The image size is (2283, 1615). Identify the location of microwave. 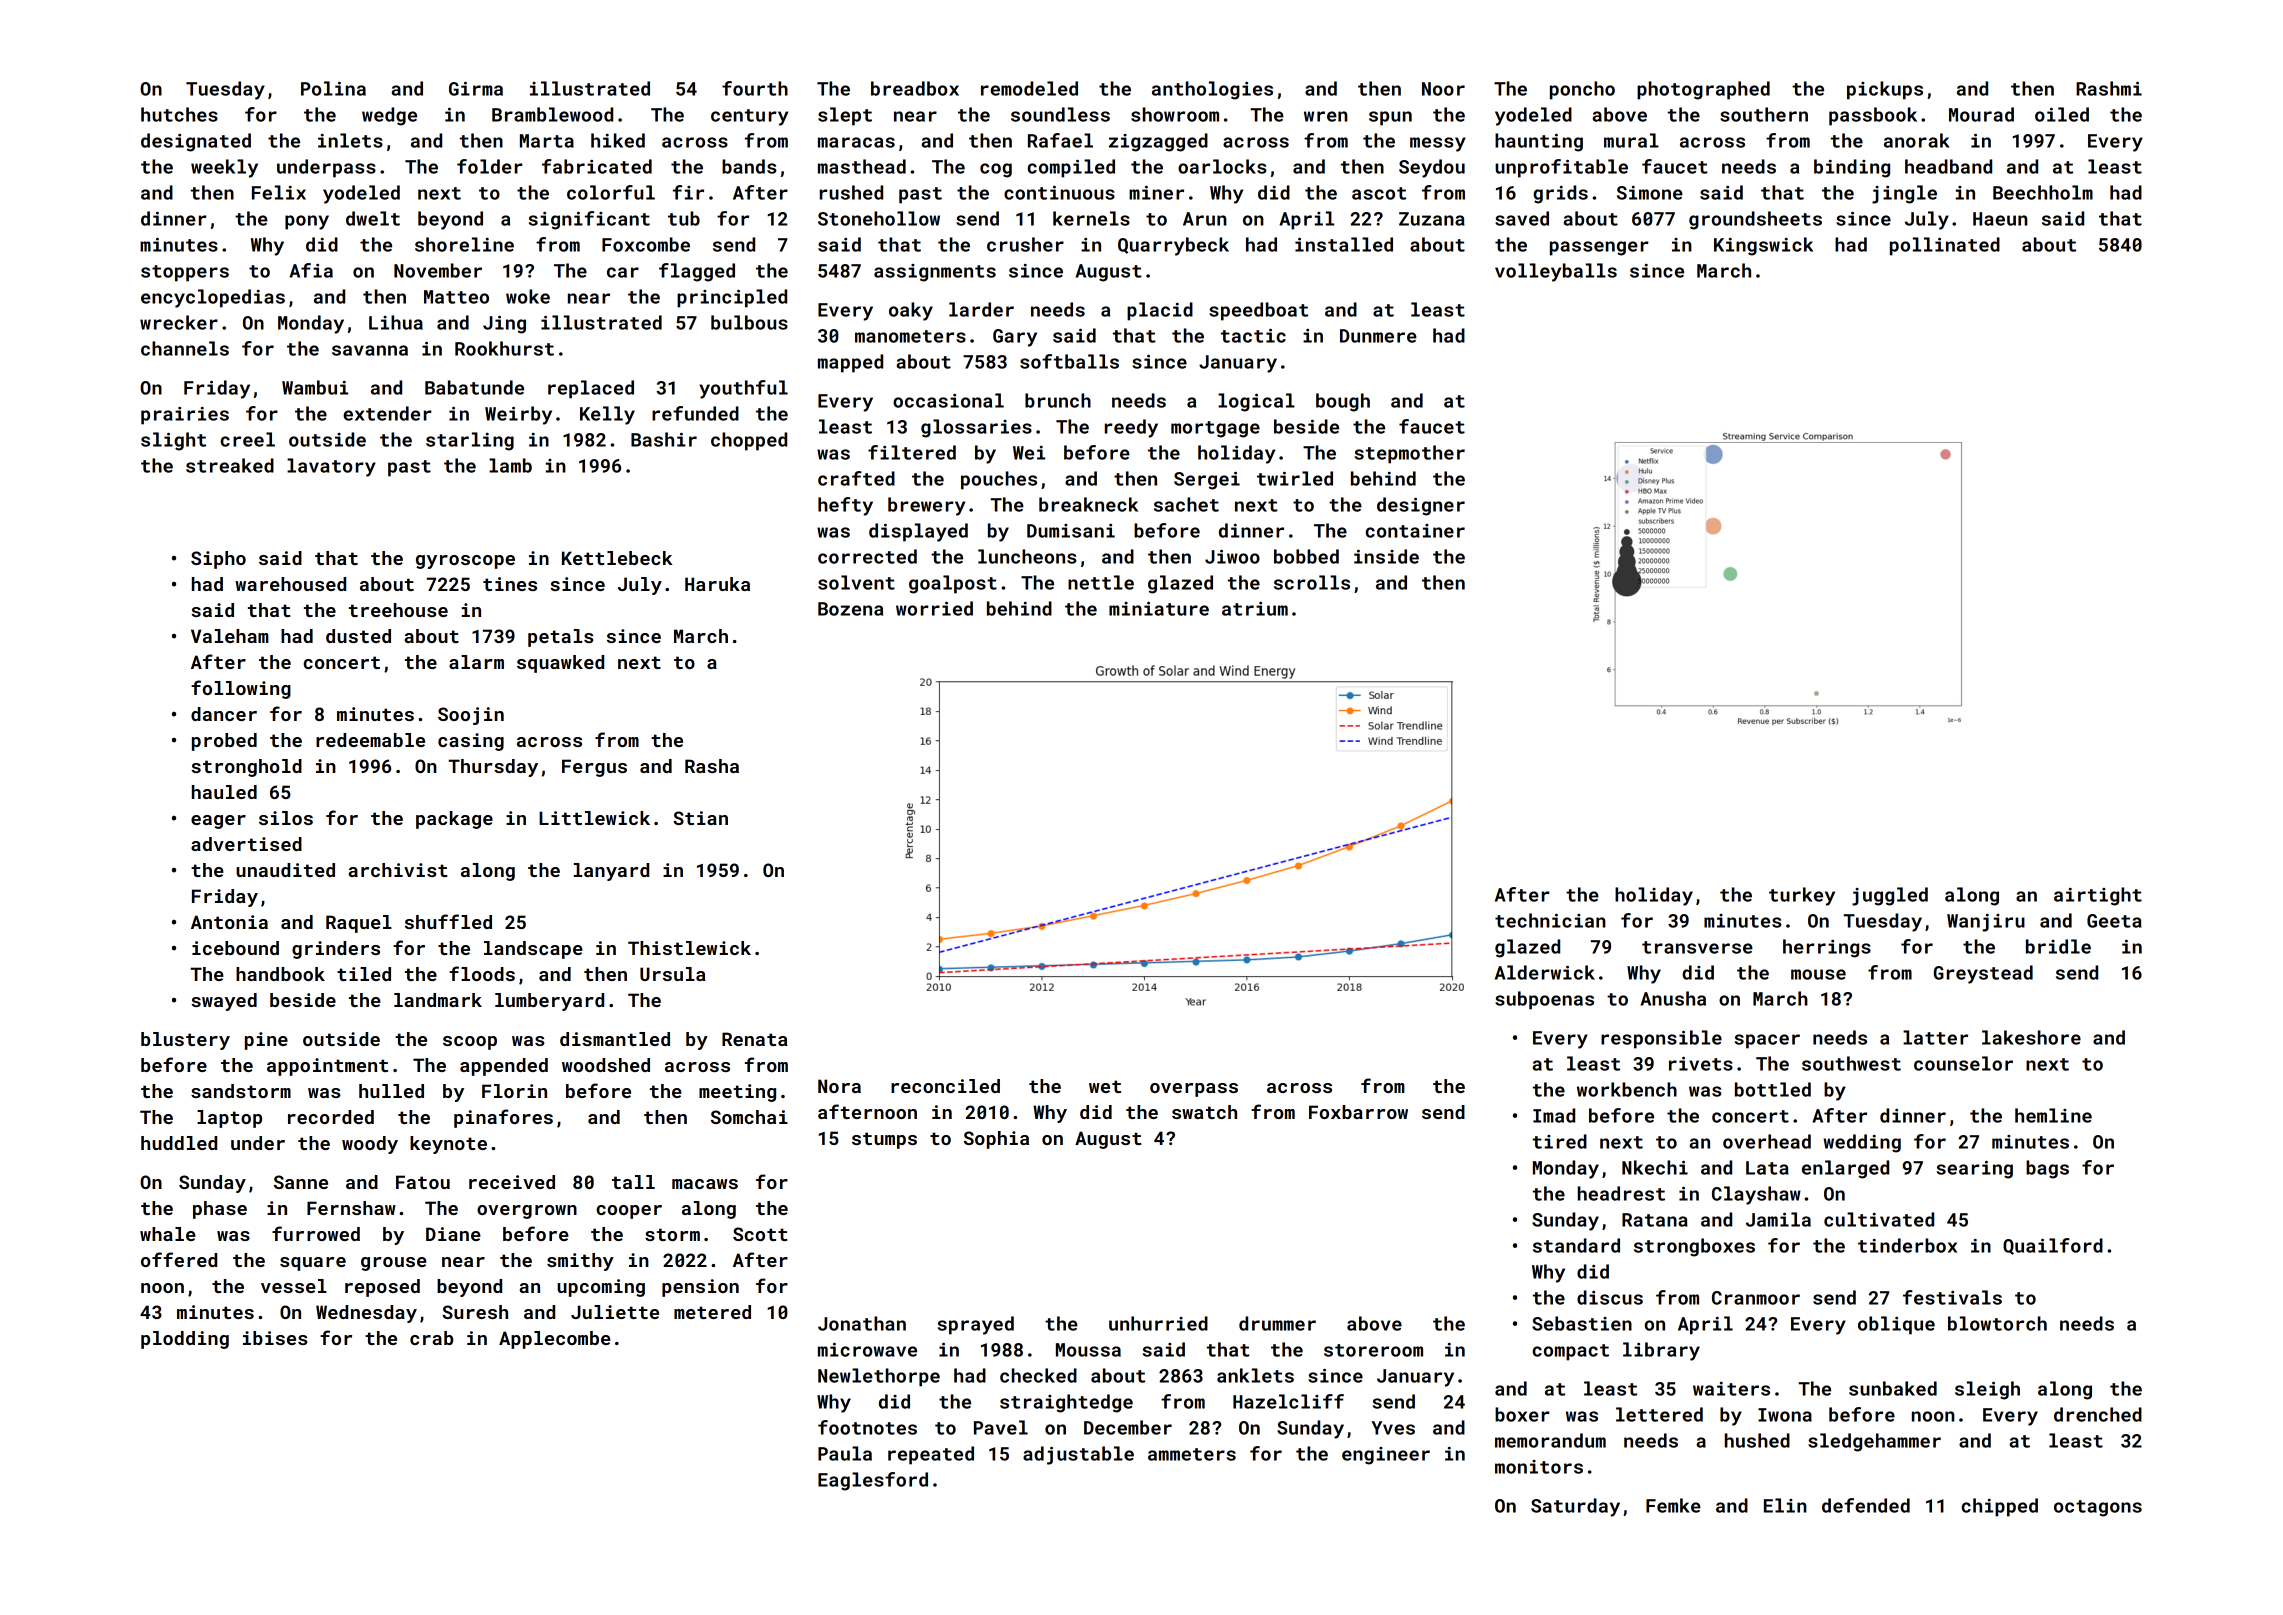
(867, 1350).
